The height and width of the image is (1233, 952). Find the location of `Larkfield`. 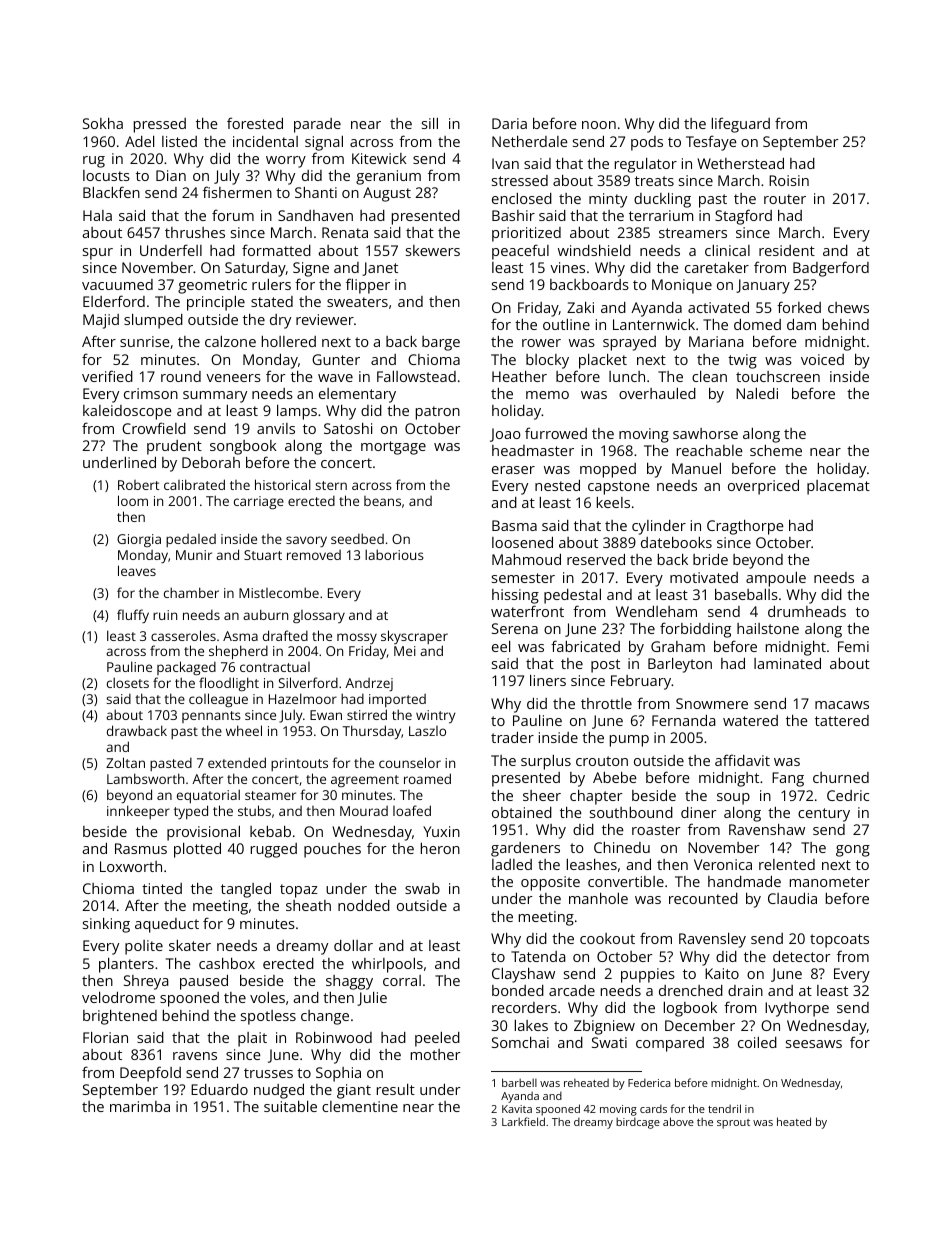

Larkfield is located at coordinates (523, 1121).
